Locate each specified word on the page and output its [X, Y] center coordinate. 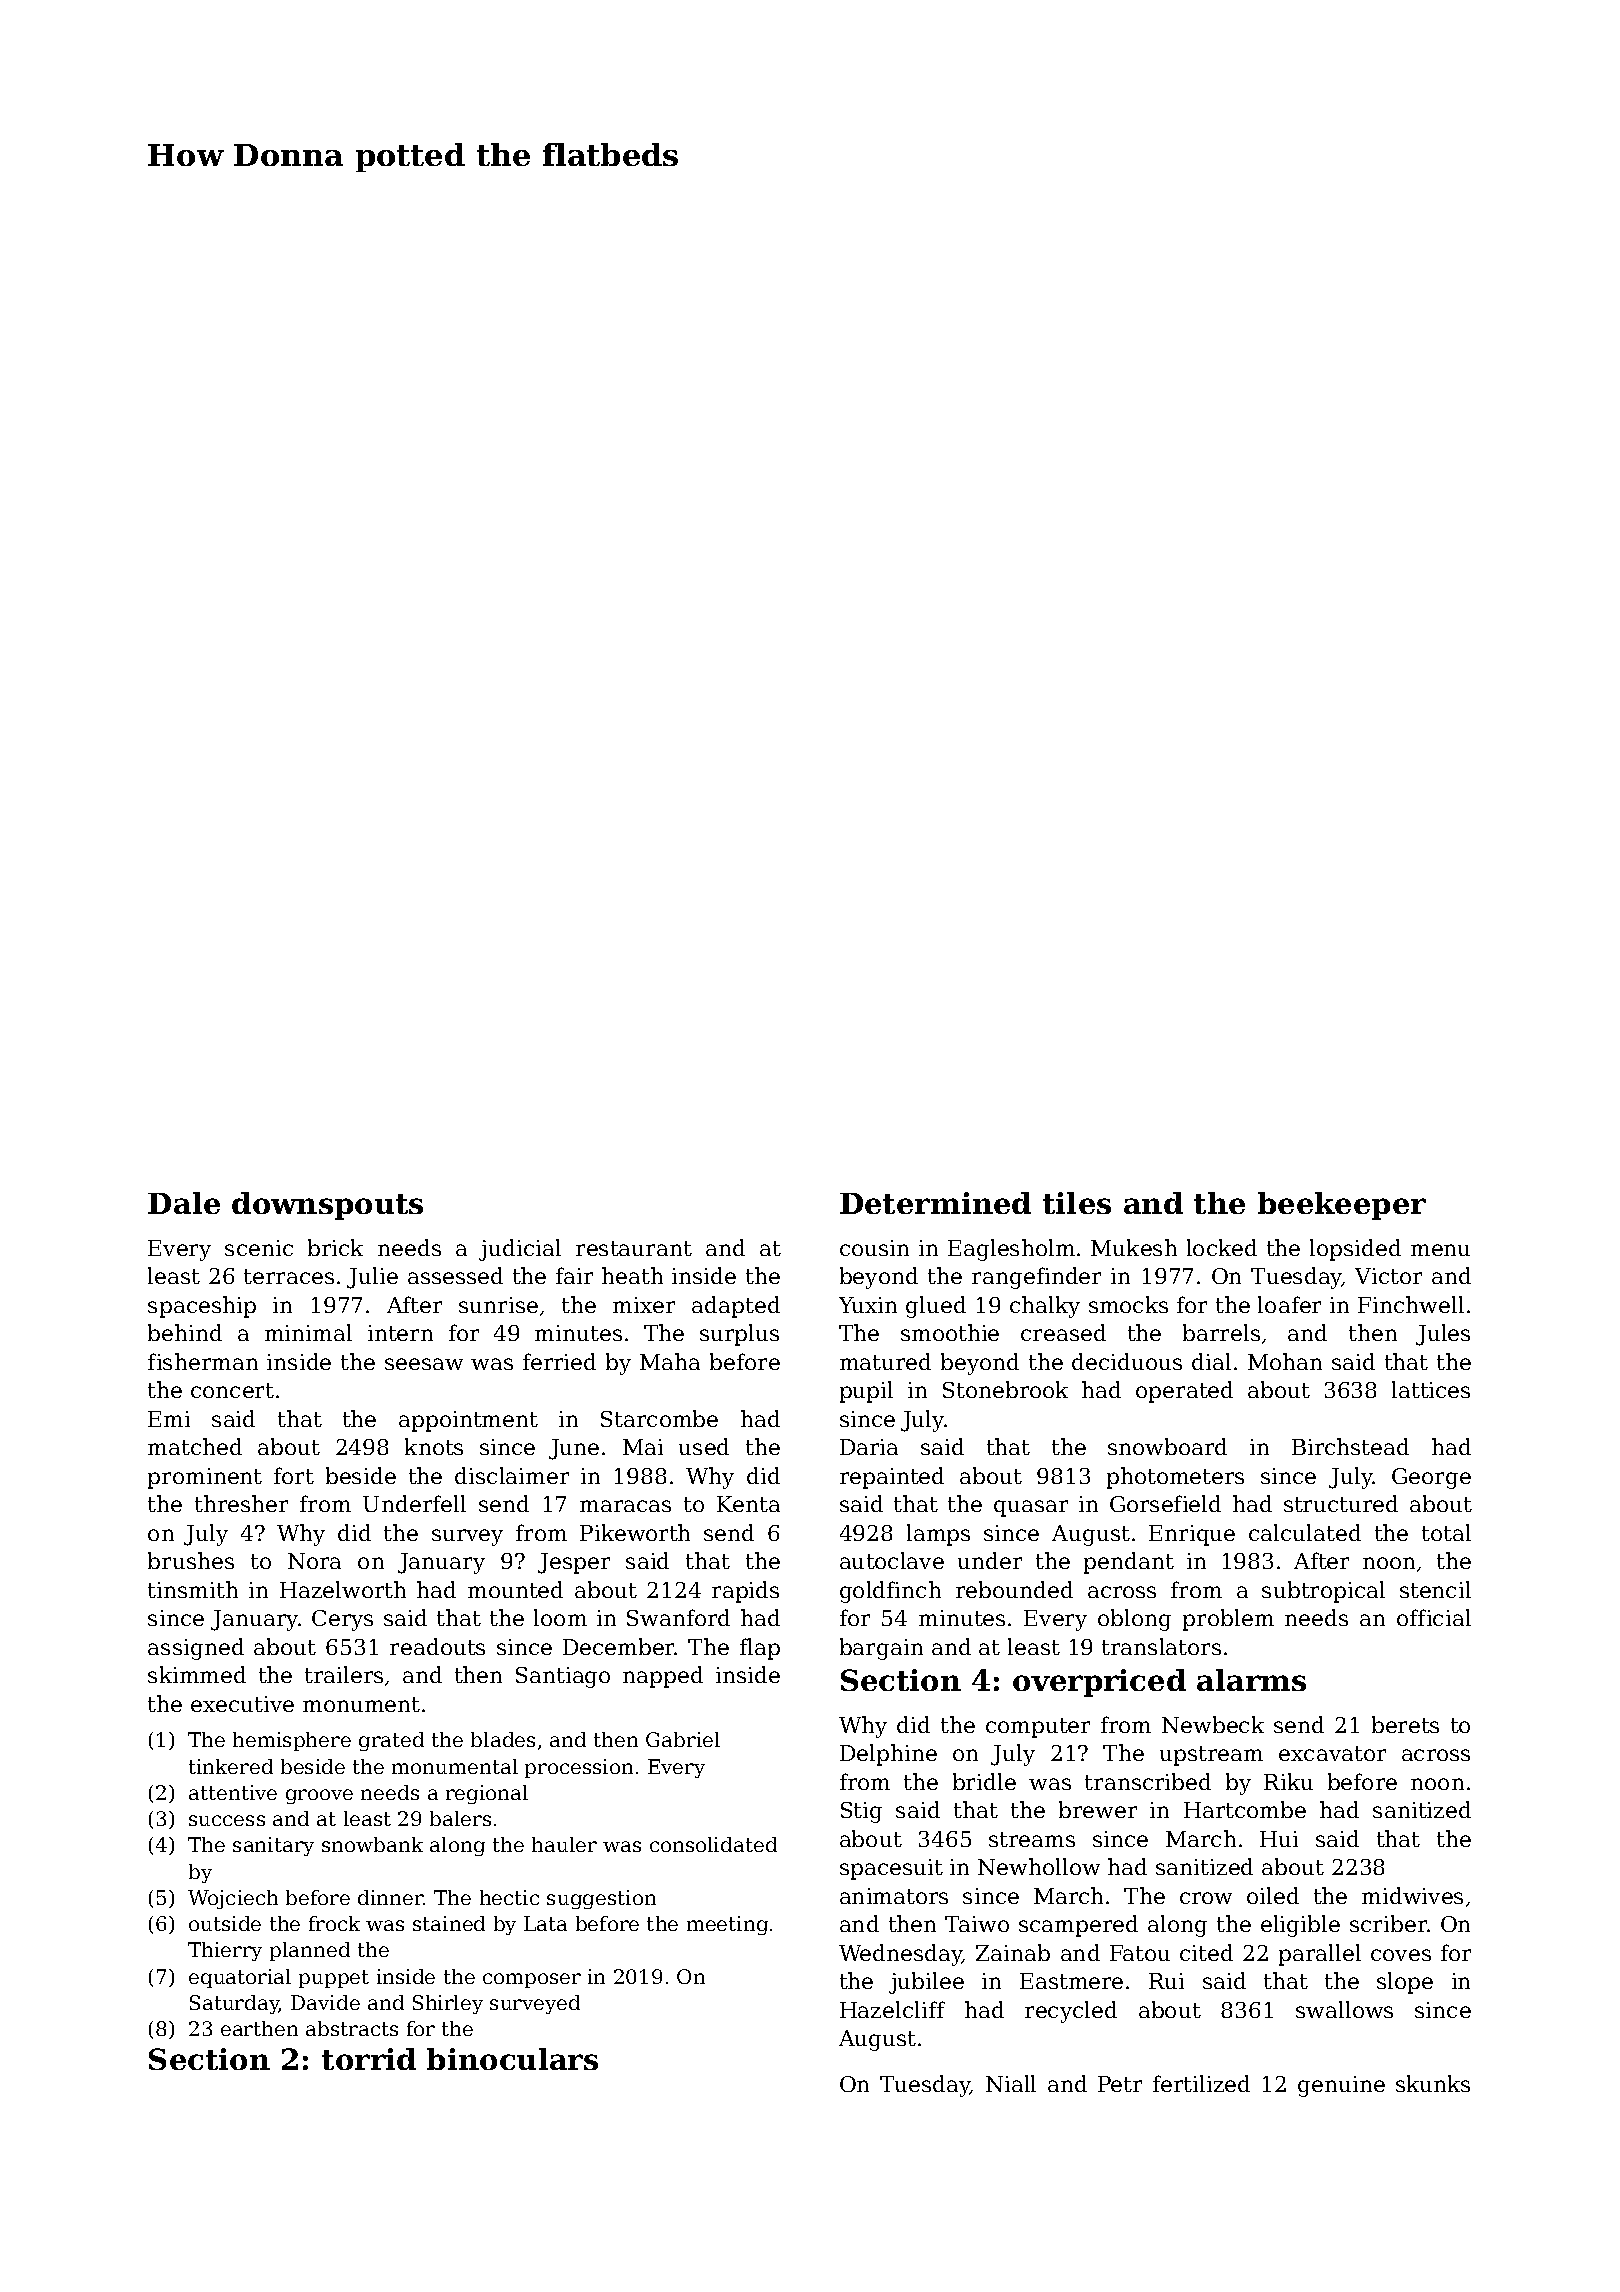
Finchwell [1411, 1304]
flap [760, 1649]
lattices [1431, 1389]
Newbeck [1213, 1724]
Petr [1120, 2084]
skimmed [197, 1674]
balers [460, 1818]
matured [885, 1361]
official [1434, 1617]
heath [632, 1275]
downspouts [327, 1206]
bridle [984, 1781]
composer [532, 1980]
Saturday [235, 2004]
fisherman [203, 1361]
